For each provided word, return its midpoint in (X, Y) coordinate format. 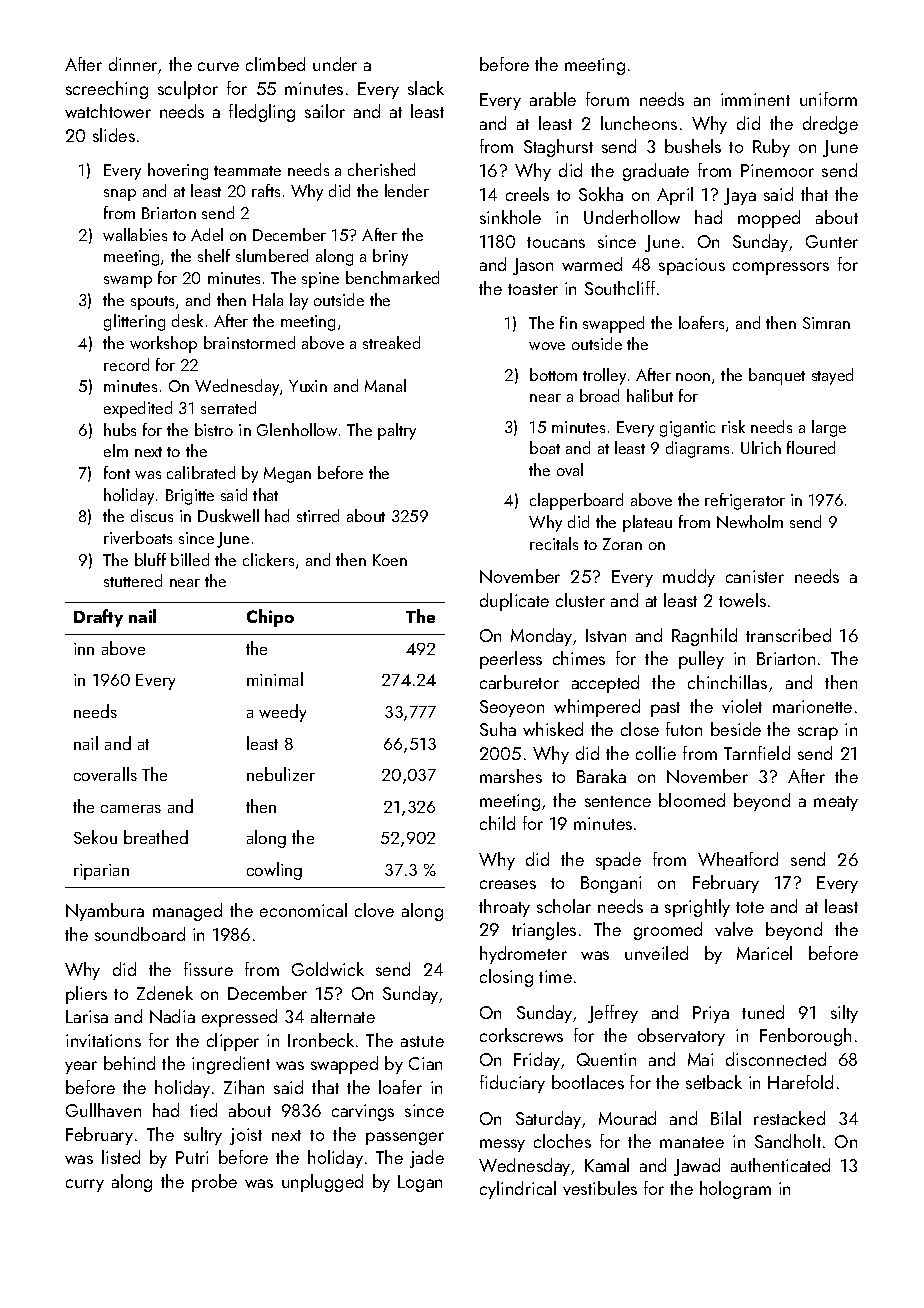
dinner (133, 64)
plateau (647, 523)
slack (426, 88)
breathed (156, 837)
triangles (544, 931)
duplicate (514, 602)
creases (508, 884)
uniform (828, 99)
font (117, 472)
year (81, 1067)
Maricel (764, 953)
